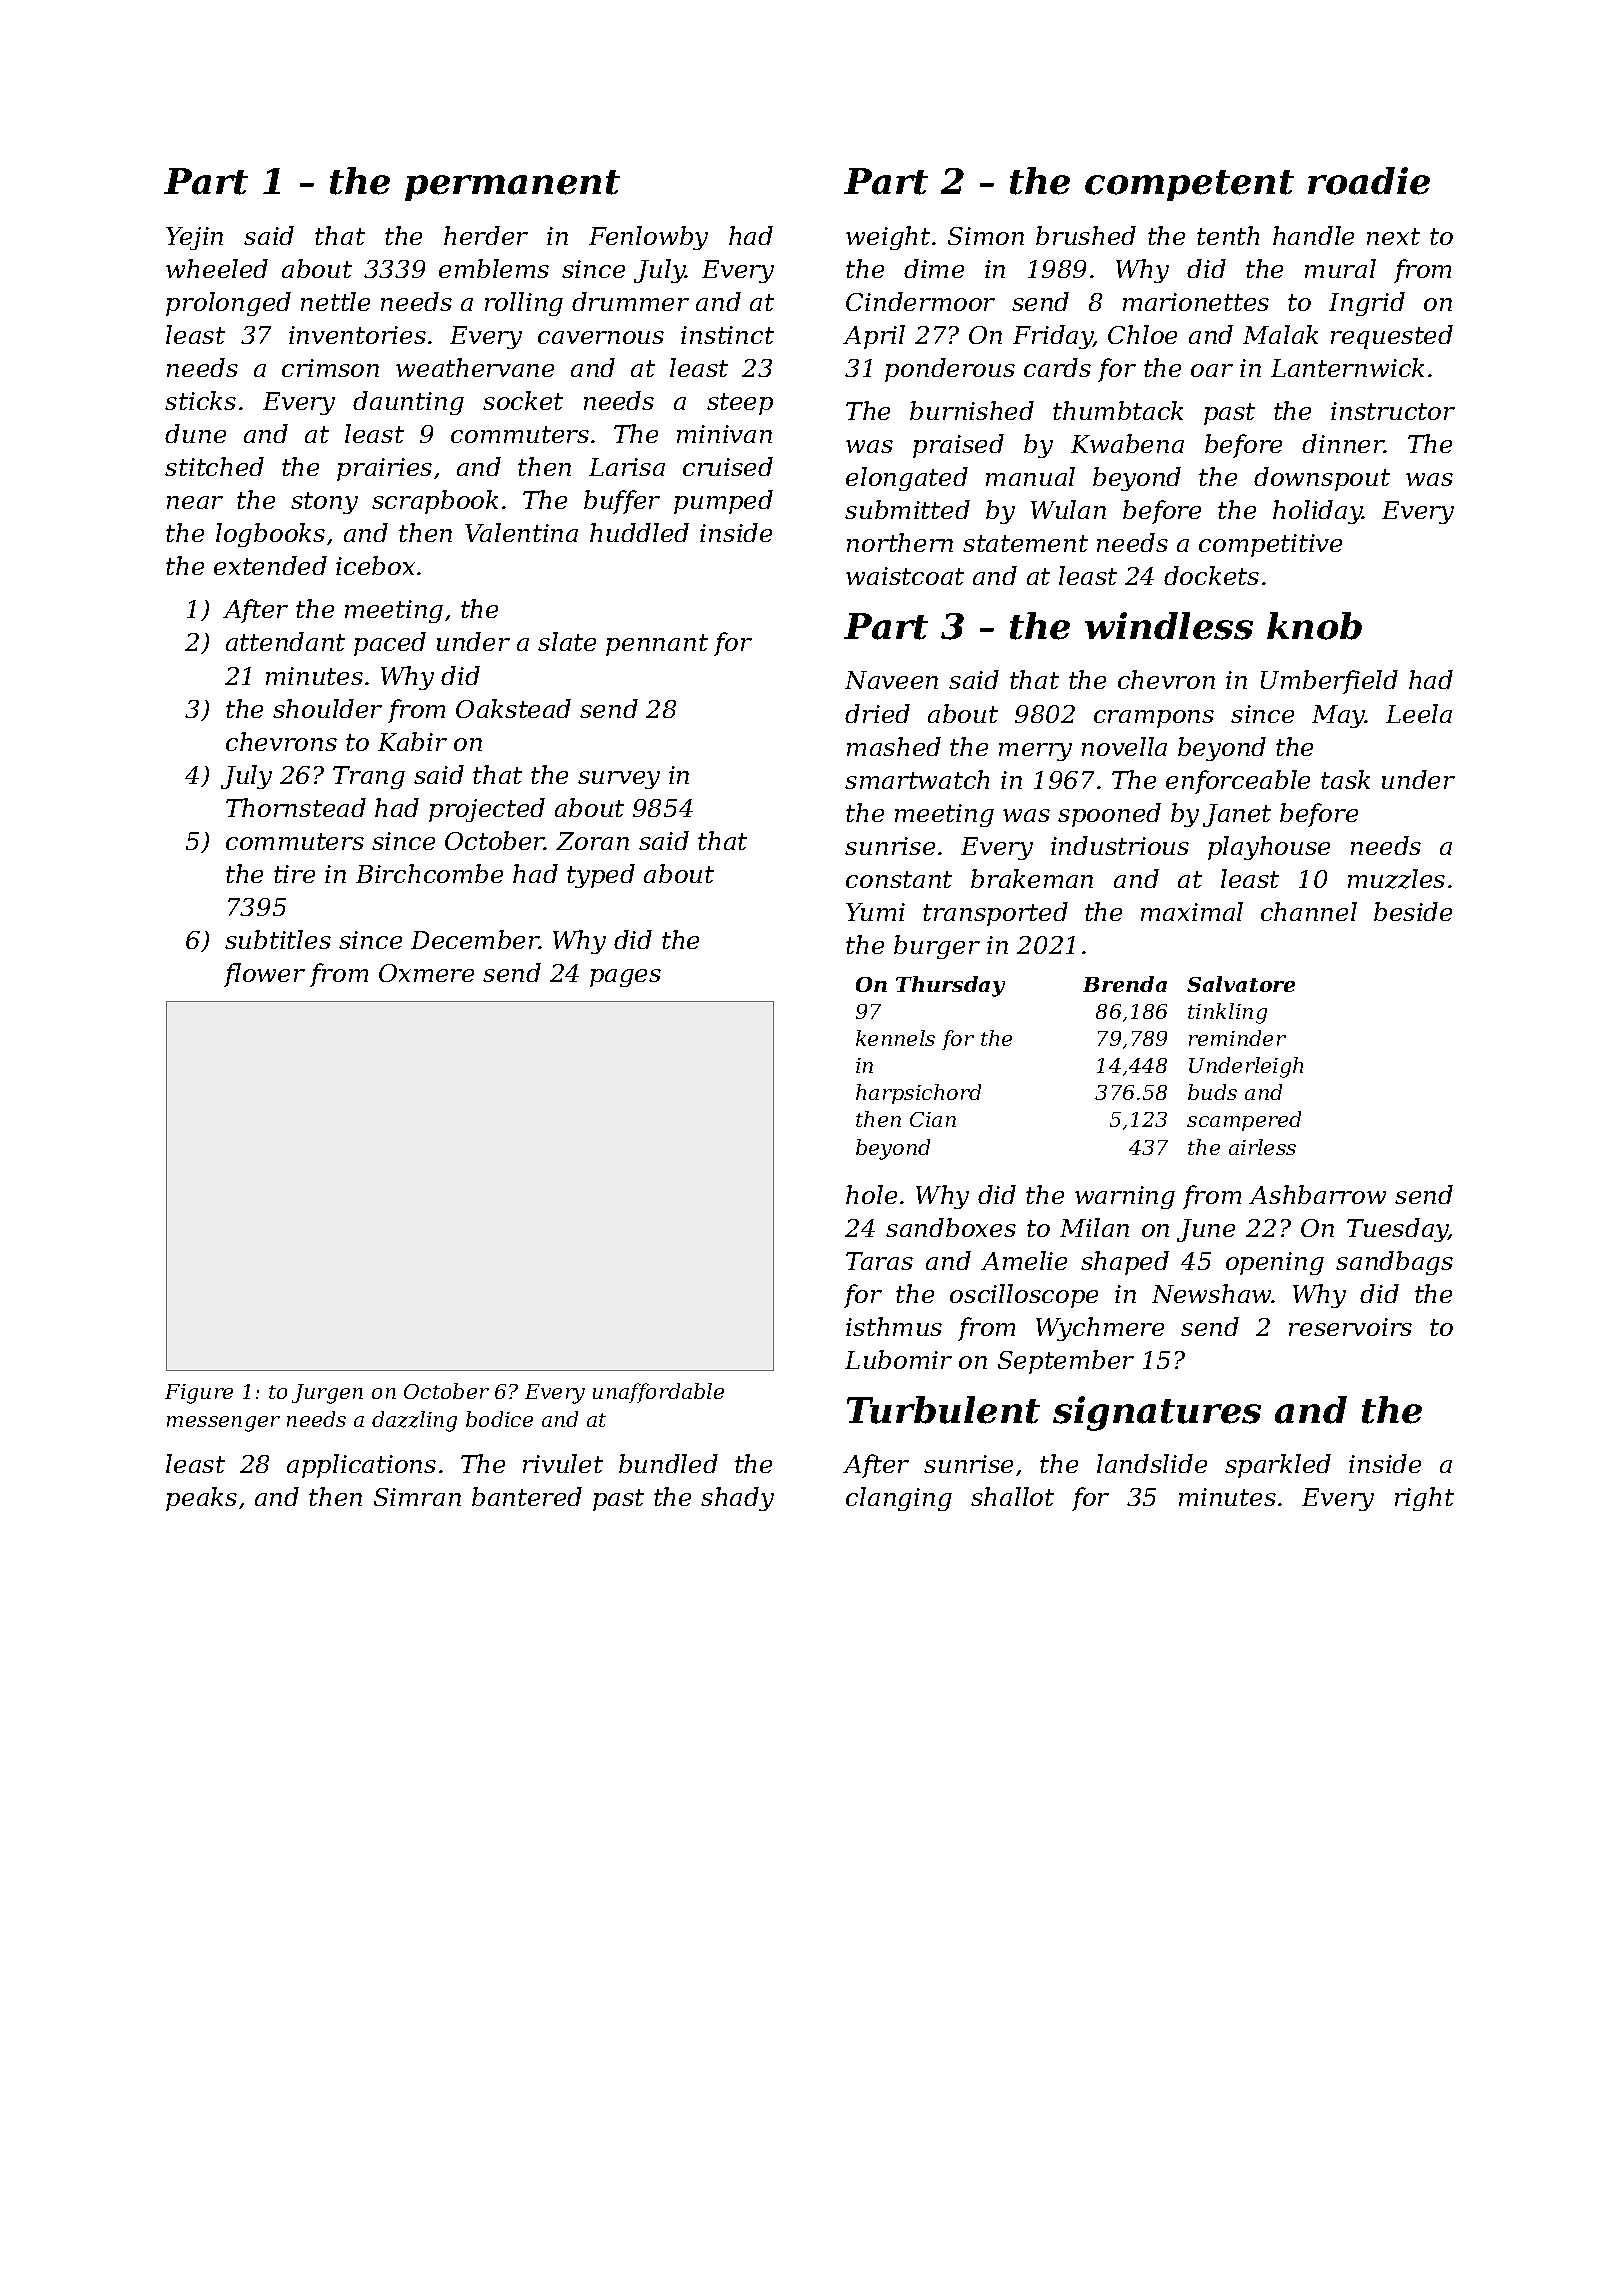  I want to click on unaffordable, so click(658, 1393).
